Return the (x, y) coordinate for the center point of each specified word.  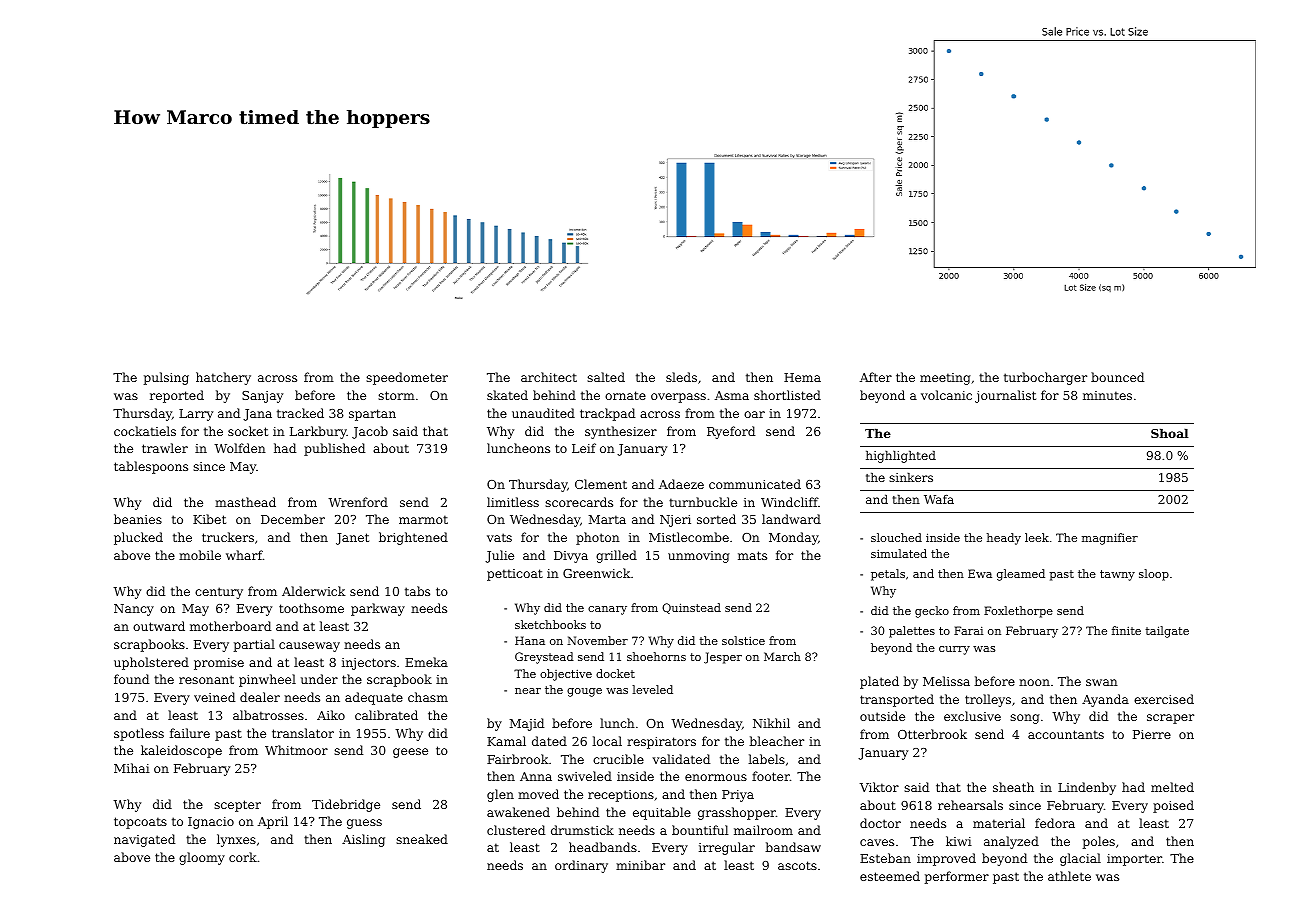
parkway (378, 609)
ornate (625, 395)
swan (1102, 682)
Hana (530, 640)
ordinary (581, 866)
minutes (1107, 395)
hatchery (223, 378)
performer (957, 877)
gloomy (202, 858)
